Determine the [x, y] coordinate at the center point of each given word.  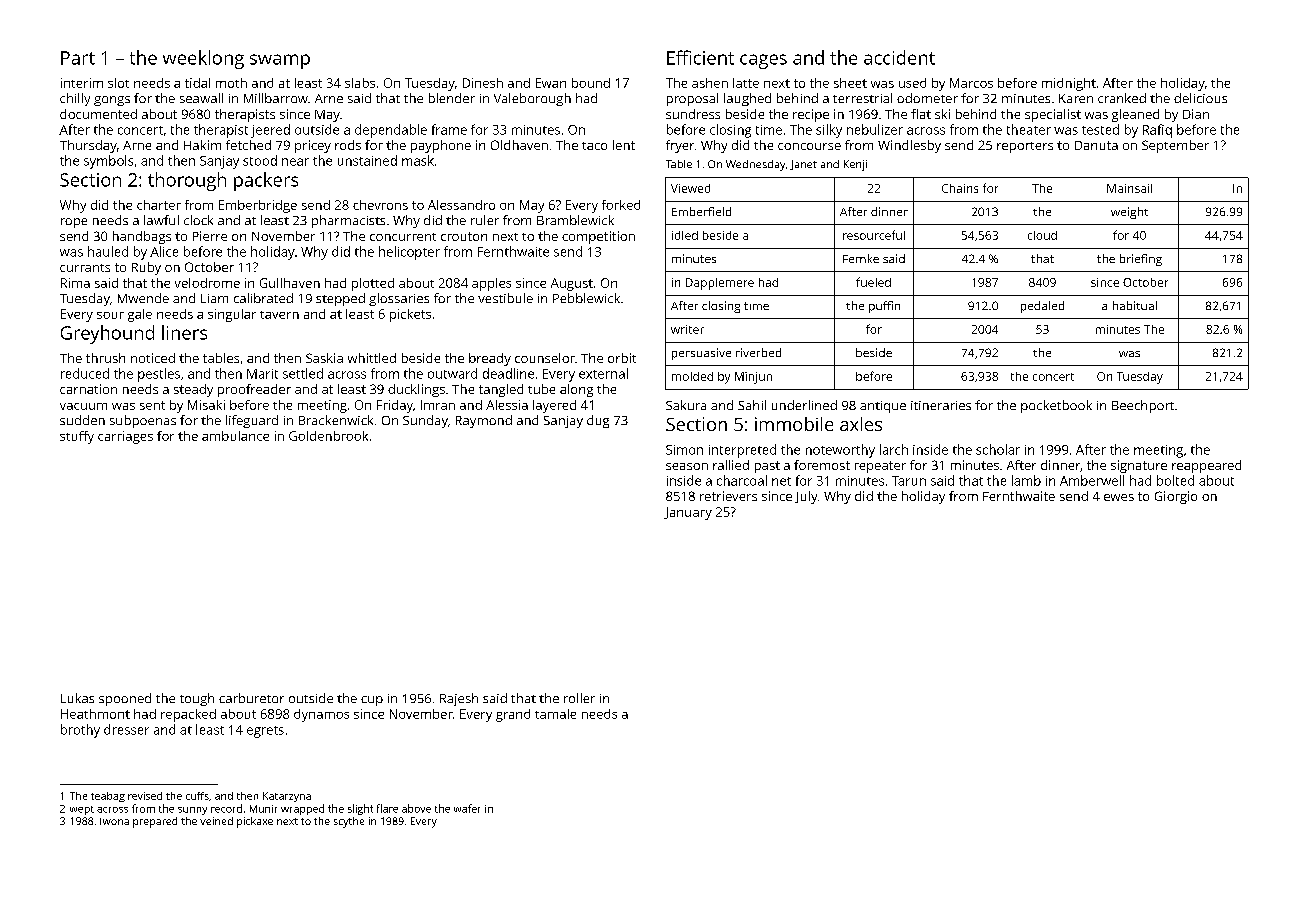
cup [372, 701]
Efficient [700, 57]
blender [452, 98]
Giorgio [1176, 497]
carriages [125, 437]
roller [579, 698]
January [688, 513]
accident [899, 57]
